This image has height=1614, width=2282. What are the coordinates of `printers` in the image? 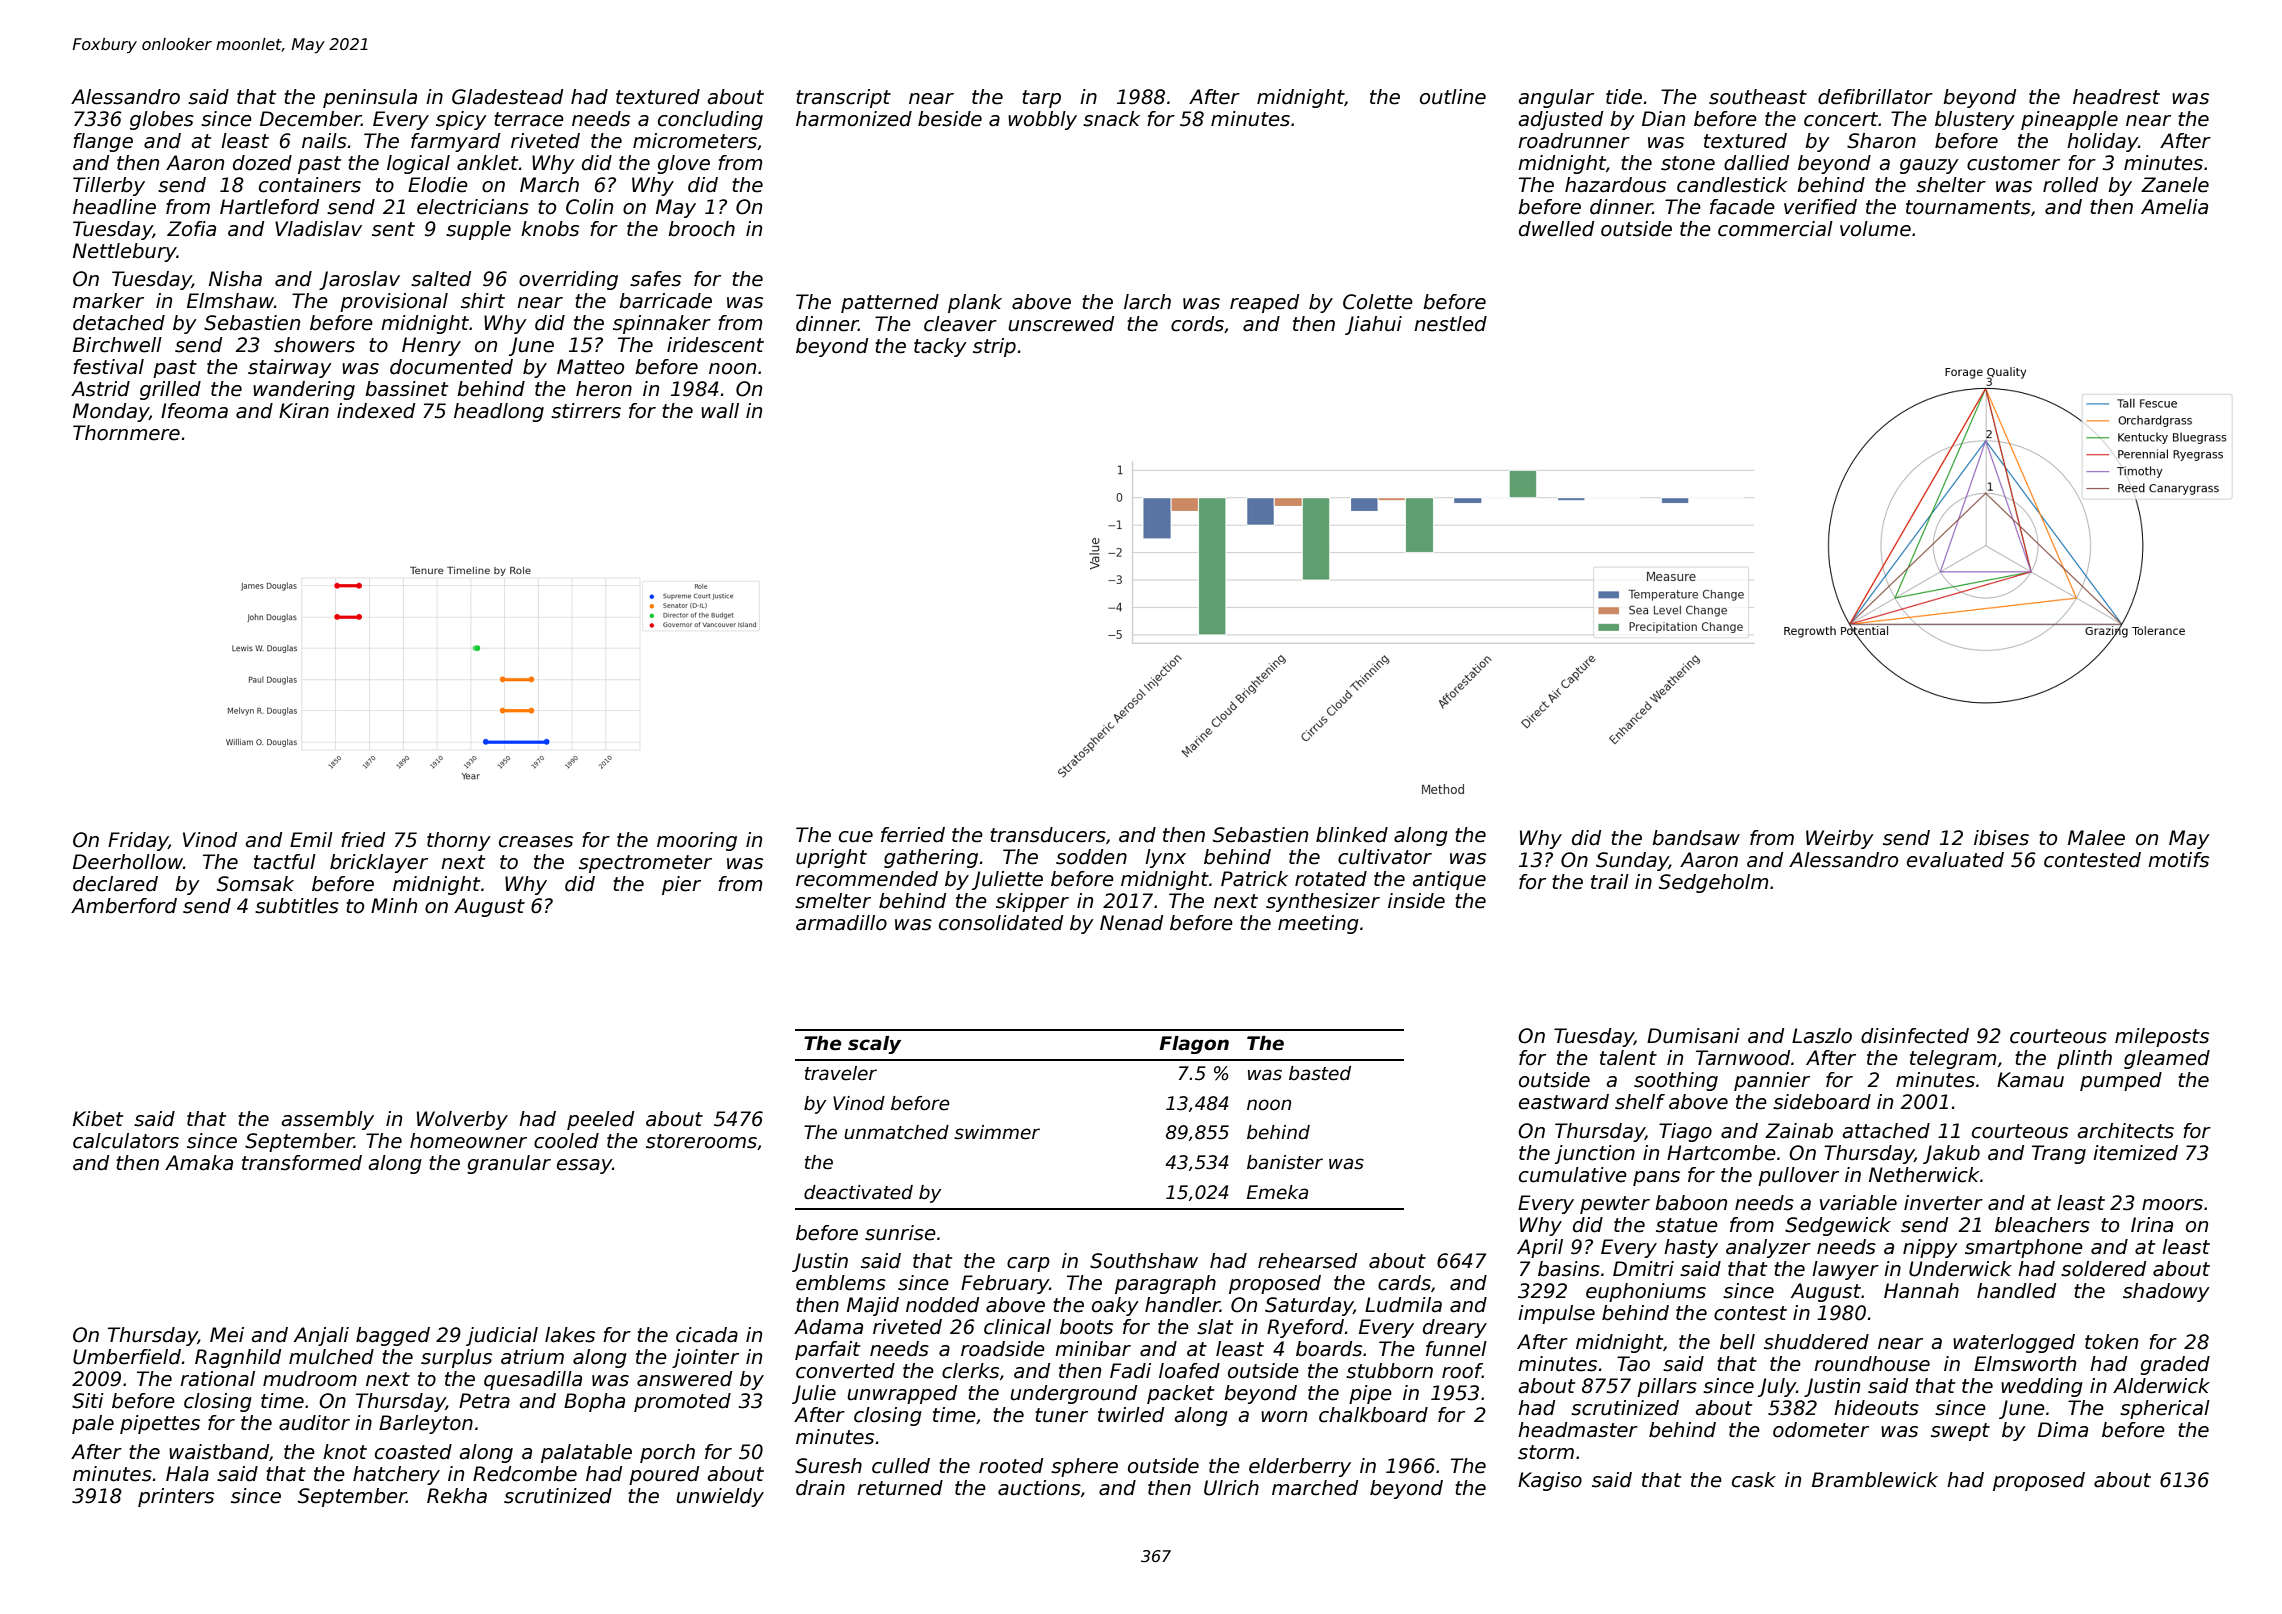 It's located at (176, 1497).
